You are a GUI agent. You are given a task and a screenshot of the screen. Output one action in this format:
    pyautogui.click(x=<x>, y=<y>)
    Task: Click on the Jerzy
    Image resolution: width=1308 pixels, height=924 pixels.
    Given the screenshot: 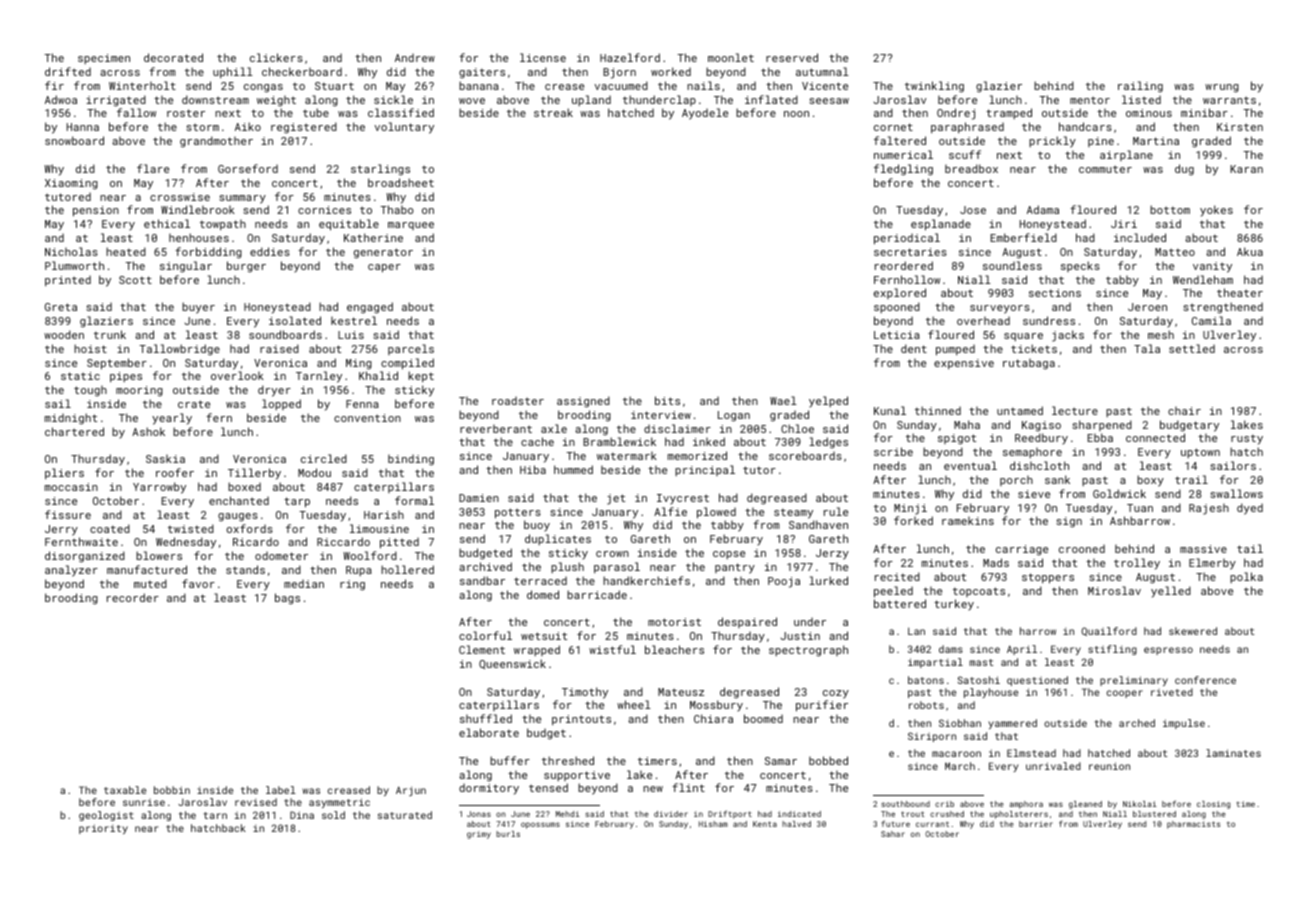 What is the action you would take?
    pyautogui.click(x=832, y=554)
